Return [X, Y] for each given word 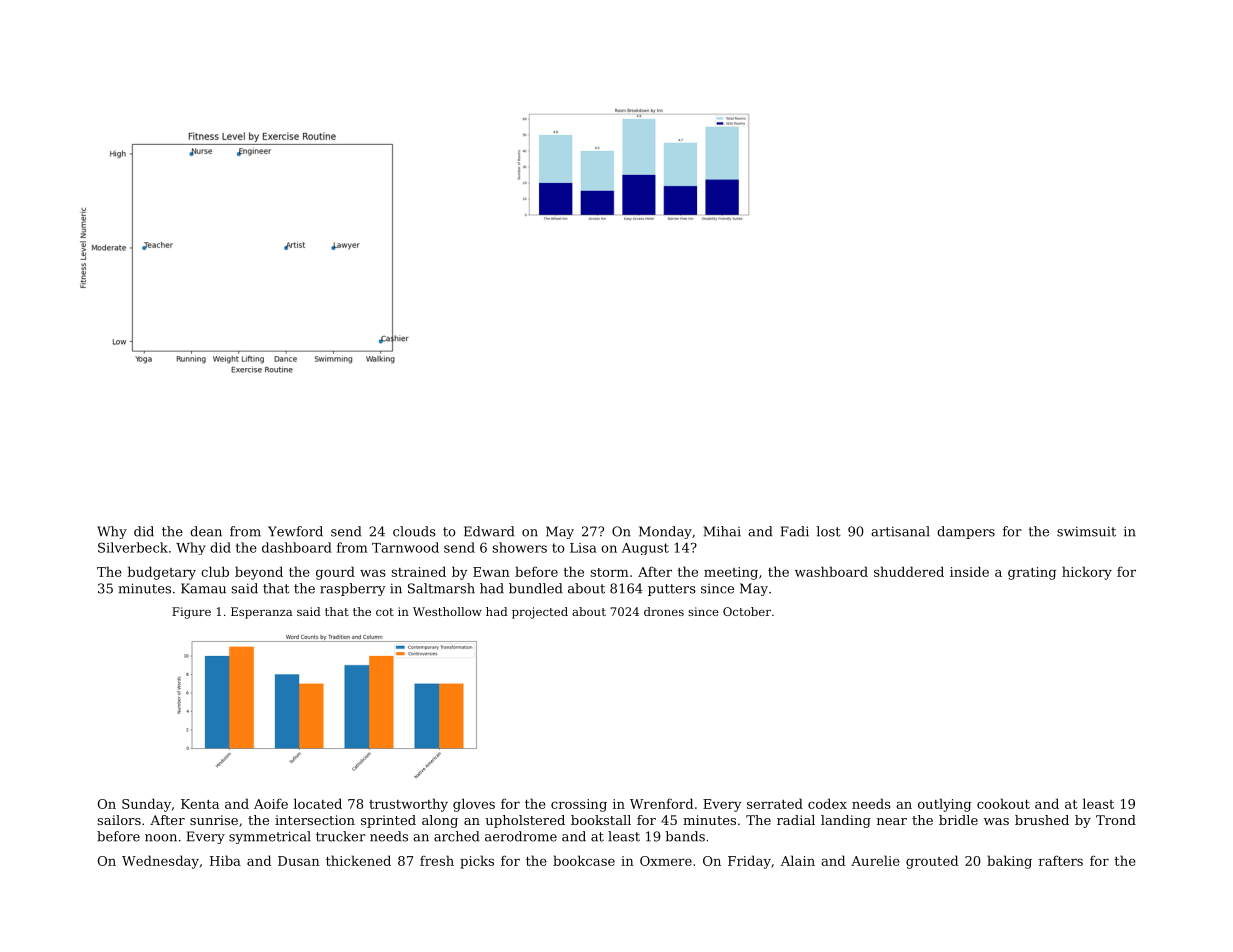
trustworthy [408, 805]
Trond [1116, 820]
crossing [579, 805]
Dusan [299, 861]
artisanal [900, 531]
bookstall [601, 820]
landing [846, 821]
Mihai [722, 531]
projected [540, 613]
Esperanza [262, 613]
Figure [191, 613]
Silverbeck [133, 547]
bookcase [584, 860]
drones [664, 611]
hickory [1087, 573]
